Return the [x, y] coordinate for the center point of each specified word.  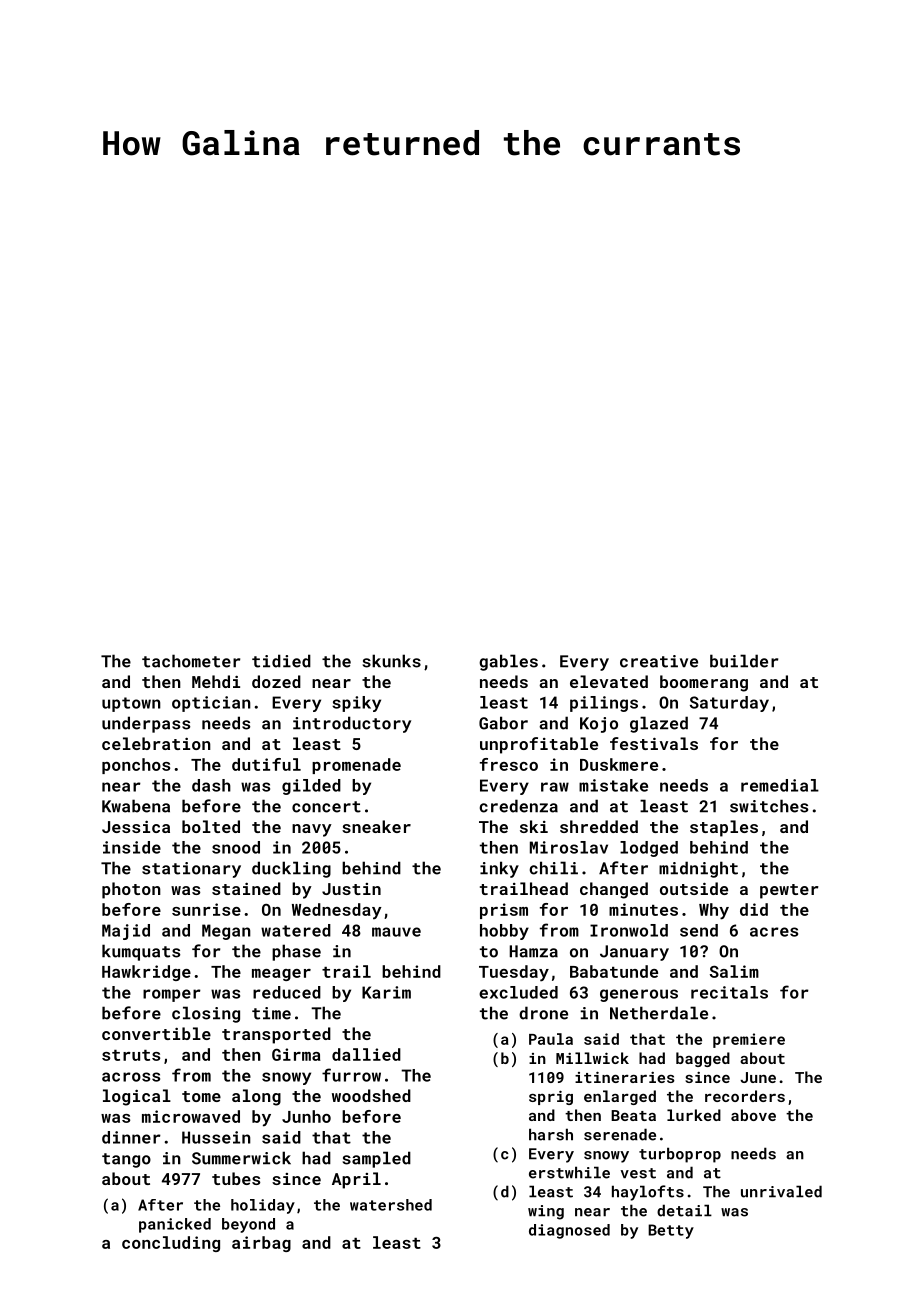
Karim [386, 992]
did [754, 909]
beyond [248, 1225]
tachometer [191, 661]
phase [296, 952]
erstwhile [569, 1172]
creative [659, 661]
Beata [633, 1115]
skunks [391, 661]
